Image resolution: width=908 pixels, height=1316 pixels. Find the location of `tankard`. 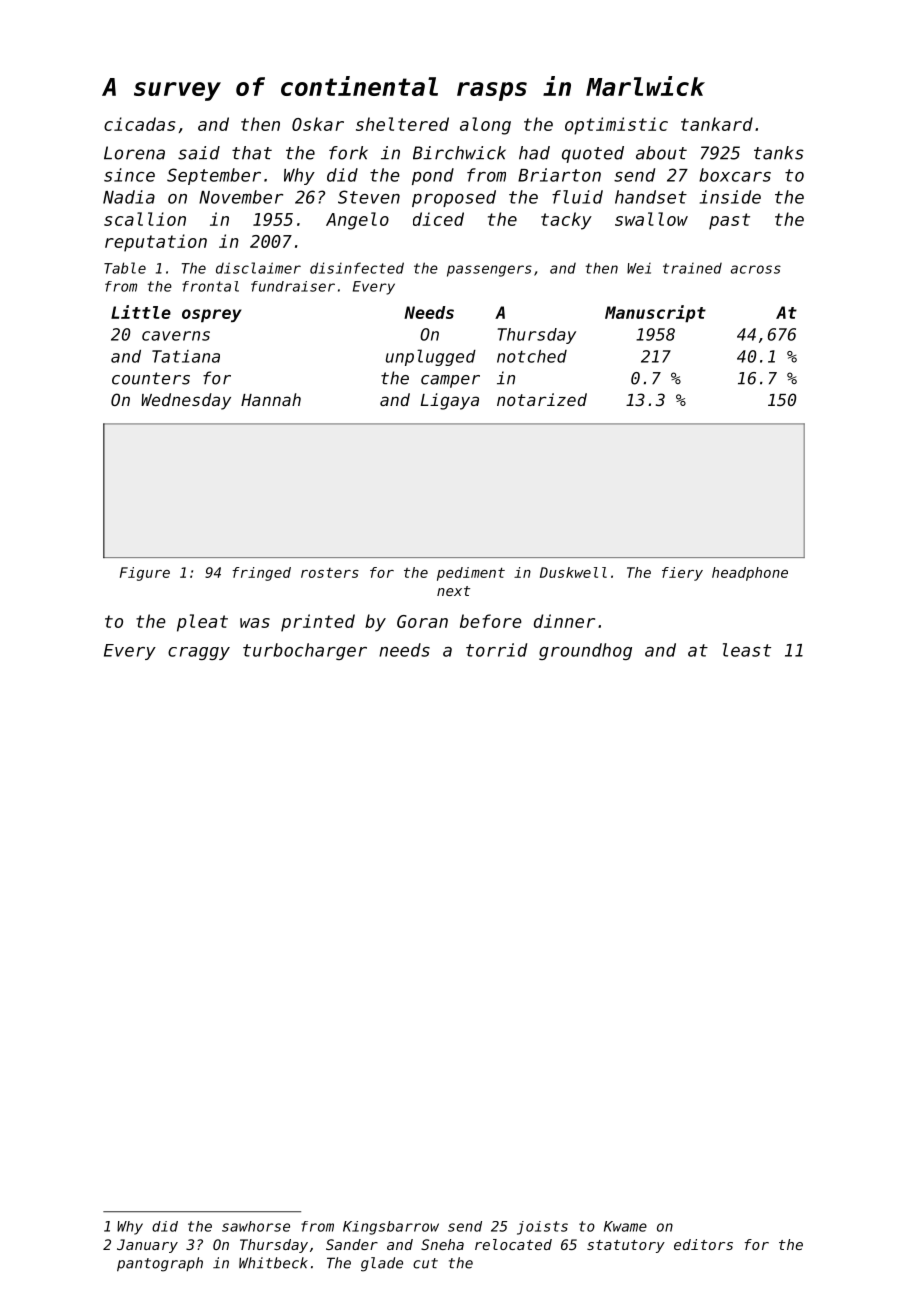

tankard is located at coordinates (717, 124).
